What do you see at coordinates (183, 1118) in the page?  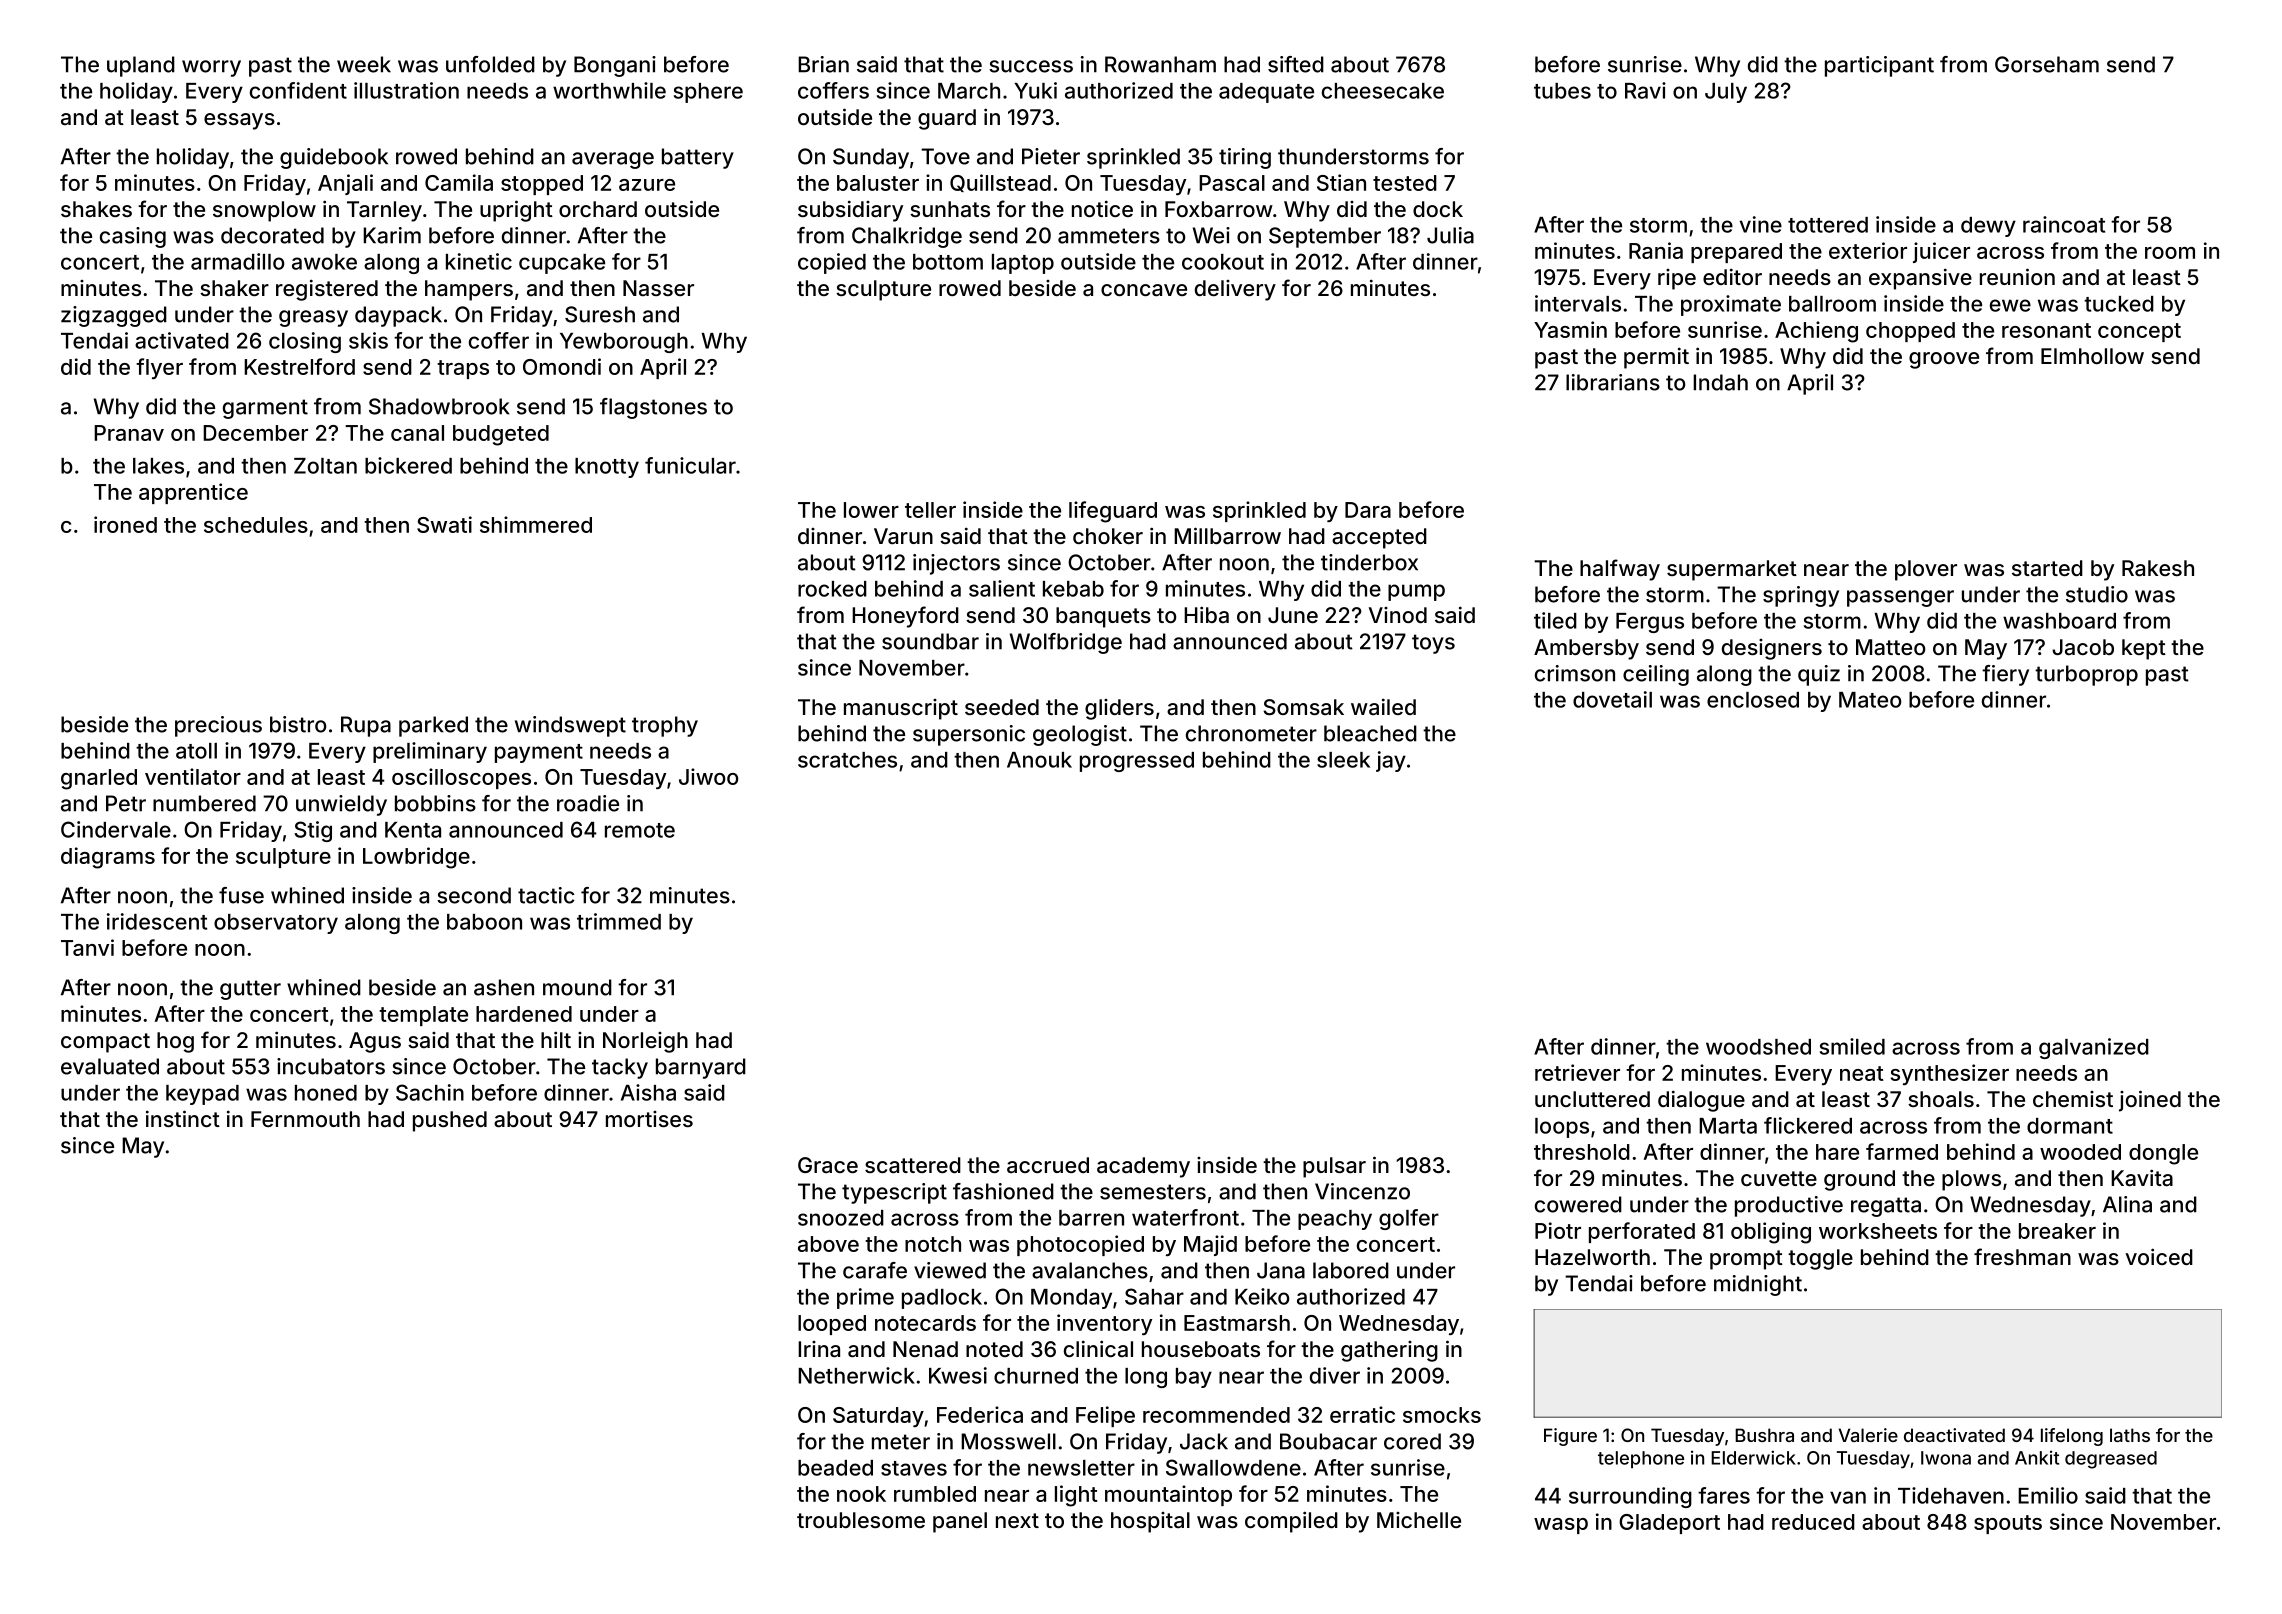 I see `instinct` at bounding box center [183, 1118].
